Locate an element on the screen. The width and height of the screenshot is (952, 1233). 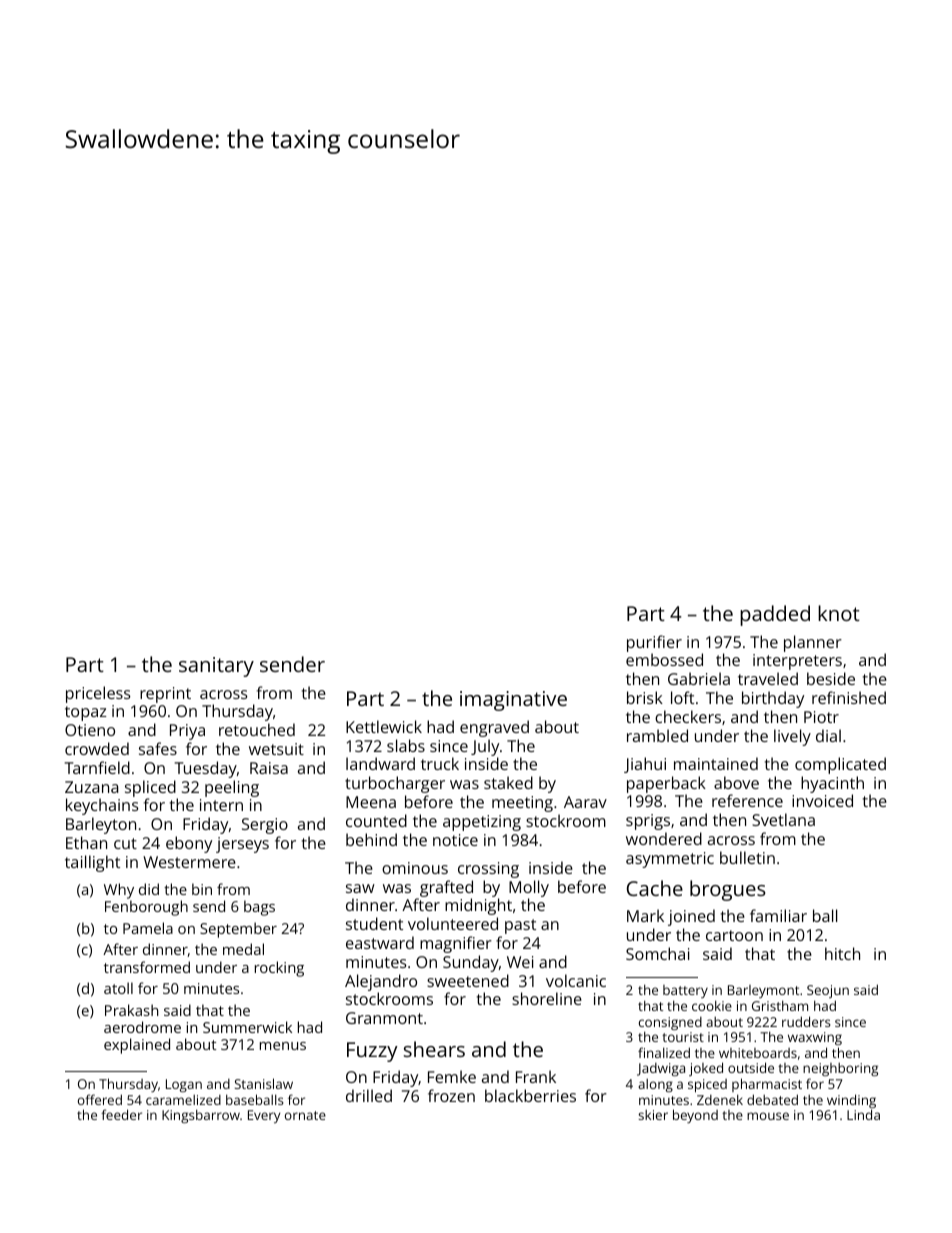
purifier is located at coordinates (654, 643).
